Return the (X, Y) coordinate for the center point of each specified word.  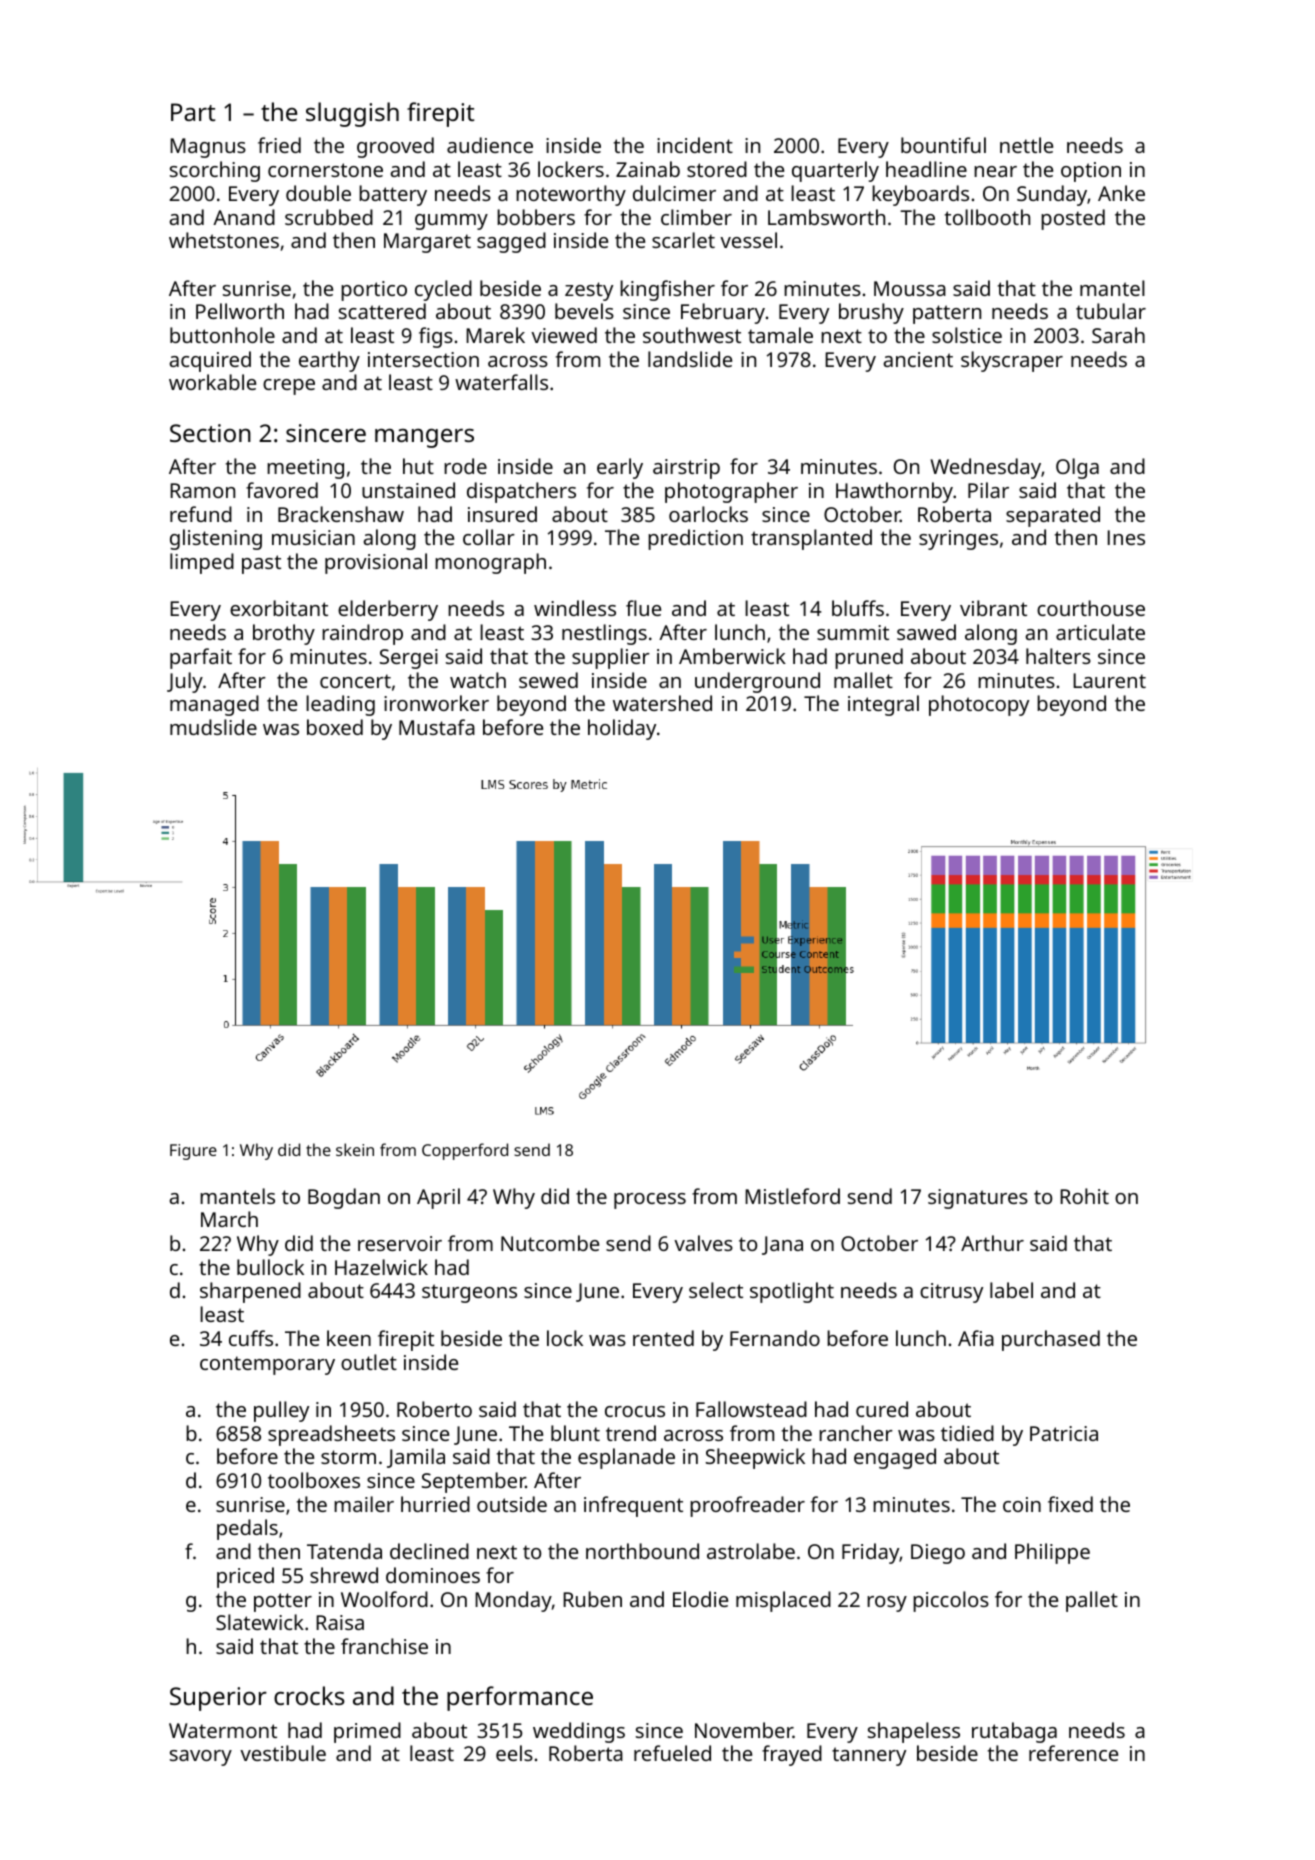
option (1091, 172)
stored (717, 169)
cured (882, 1409)
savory (201, 1758)
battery (393, 195)
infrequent (633, 1506)
